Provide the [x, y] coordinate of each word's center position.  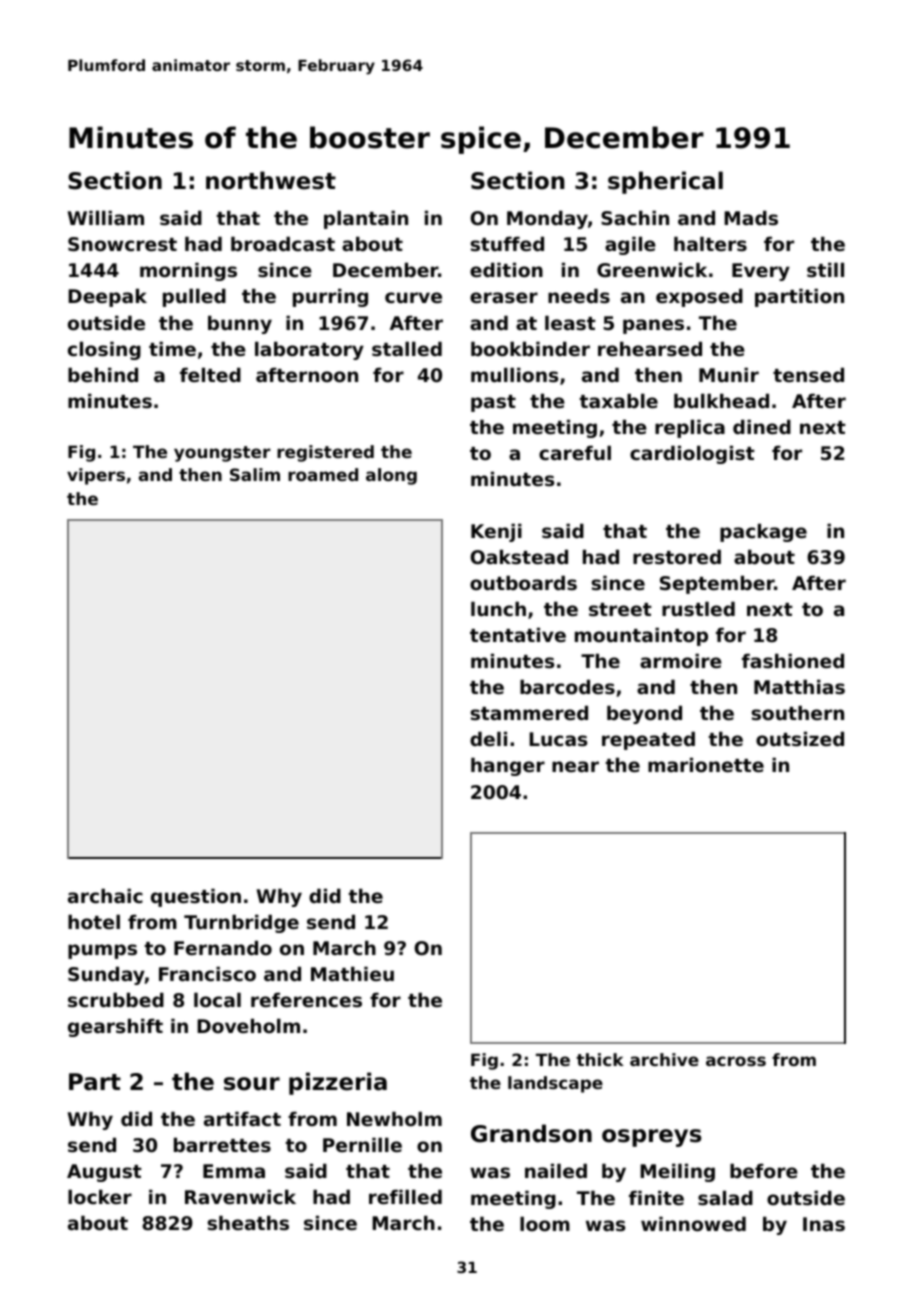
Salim [255, 474]
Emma [234, 1171]
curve [413, 297]
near [575, 766]
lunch [498, 608]
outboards [523, 582]
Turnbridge [241, 923]
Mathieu [352, 973]
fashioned [793, 660]
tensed [808, 374]
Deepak [107, 297]
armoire [681, 660]
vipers [96, 476]
